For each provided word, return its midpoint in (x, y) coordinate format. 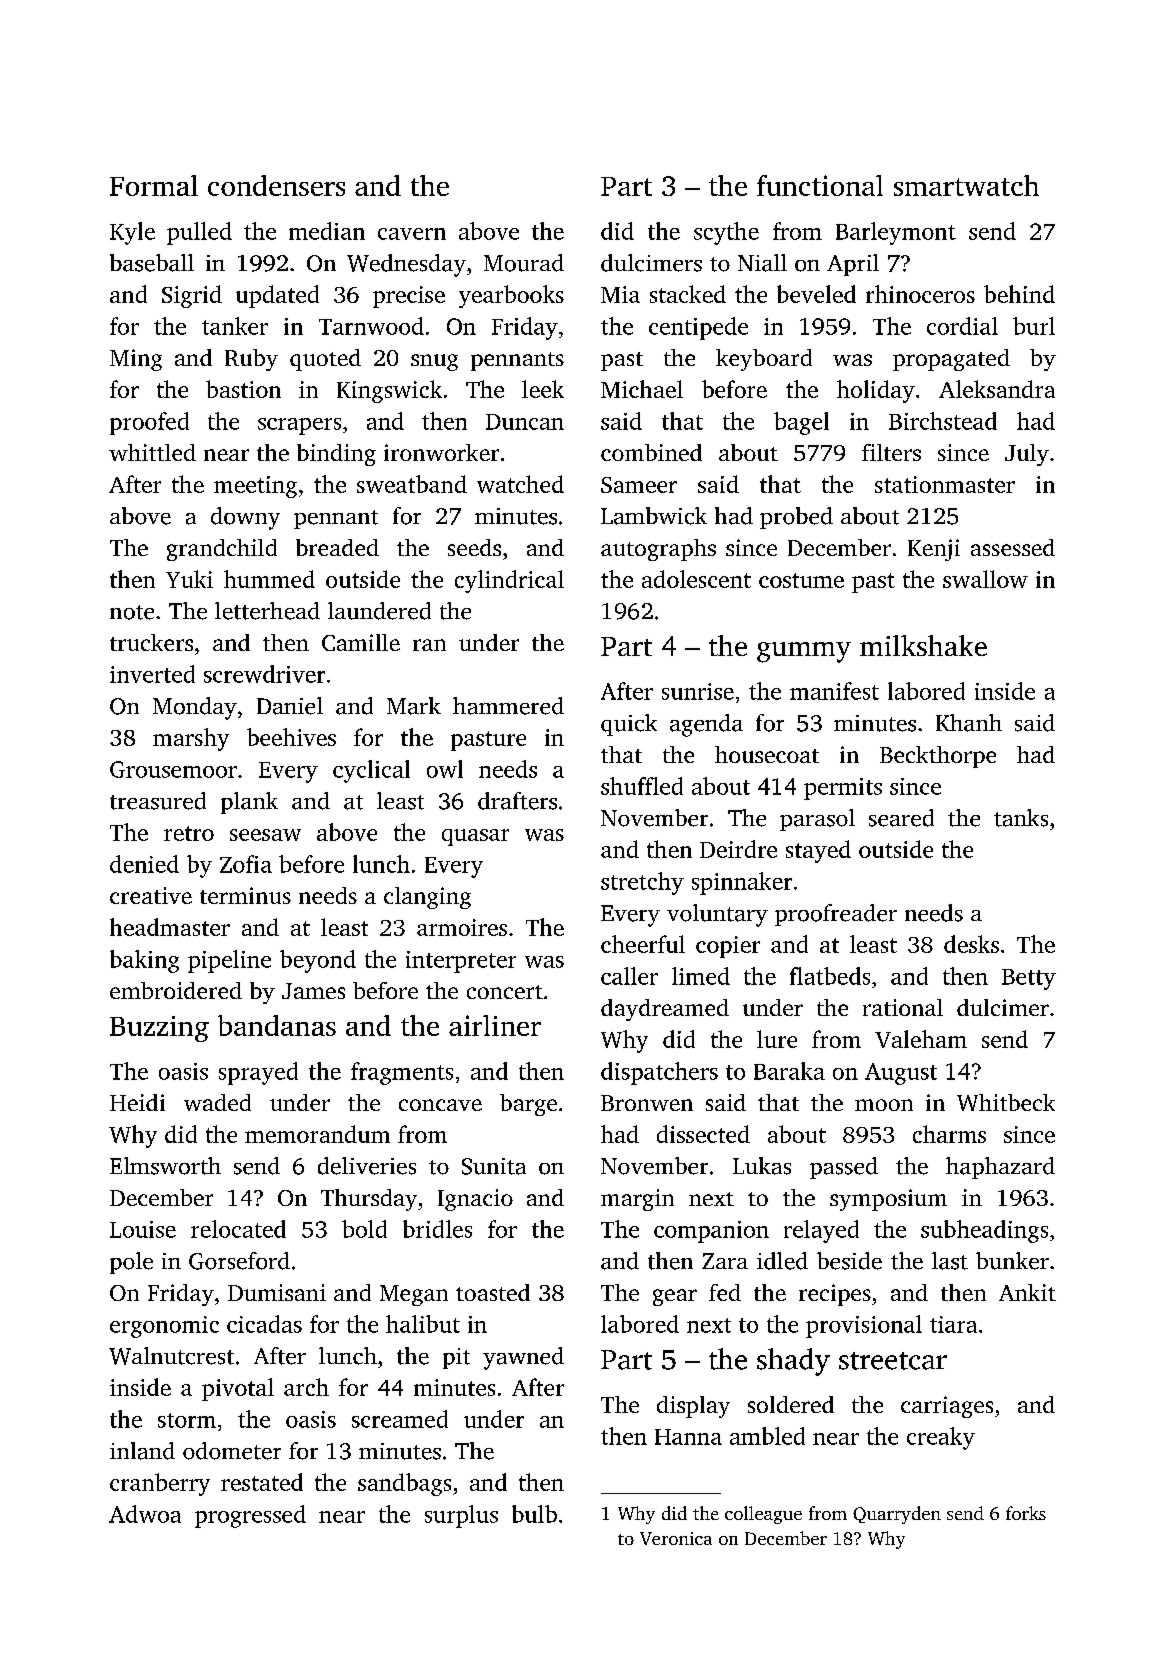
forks (1026, 1513)
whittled (152, 452)
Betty (1029, 979)
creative (151, 895)
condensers (276, 185)
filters (891, 452)
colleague (763, 1515)
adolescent (696, 579)
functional (820, 185)
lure (777, 1039)
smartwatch (966, 185)
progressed (250, 1516)
